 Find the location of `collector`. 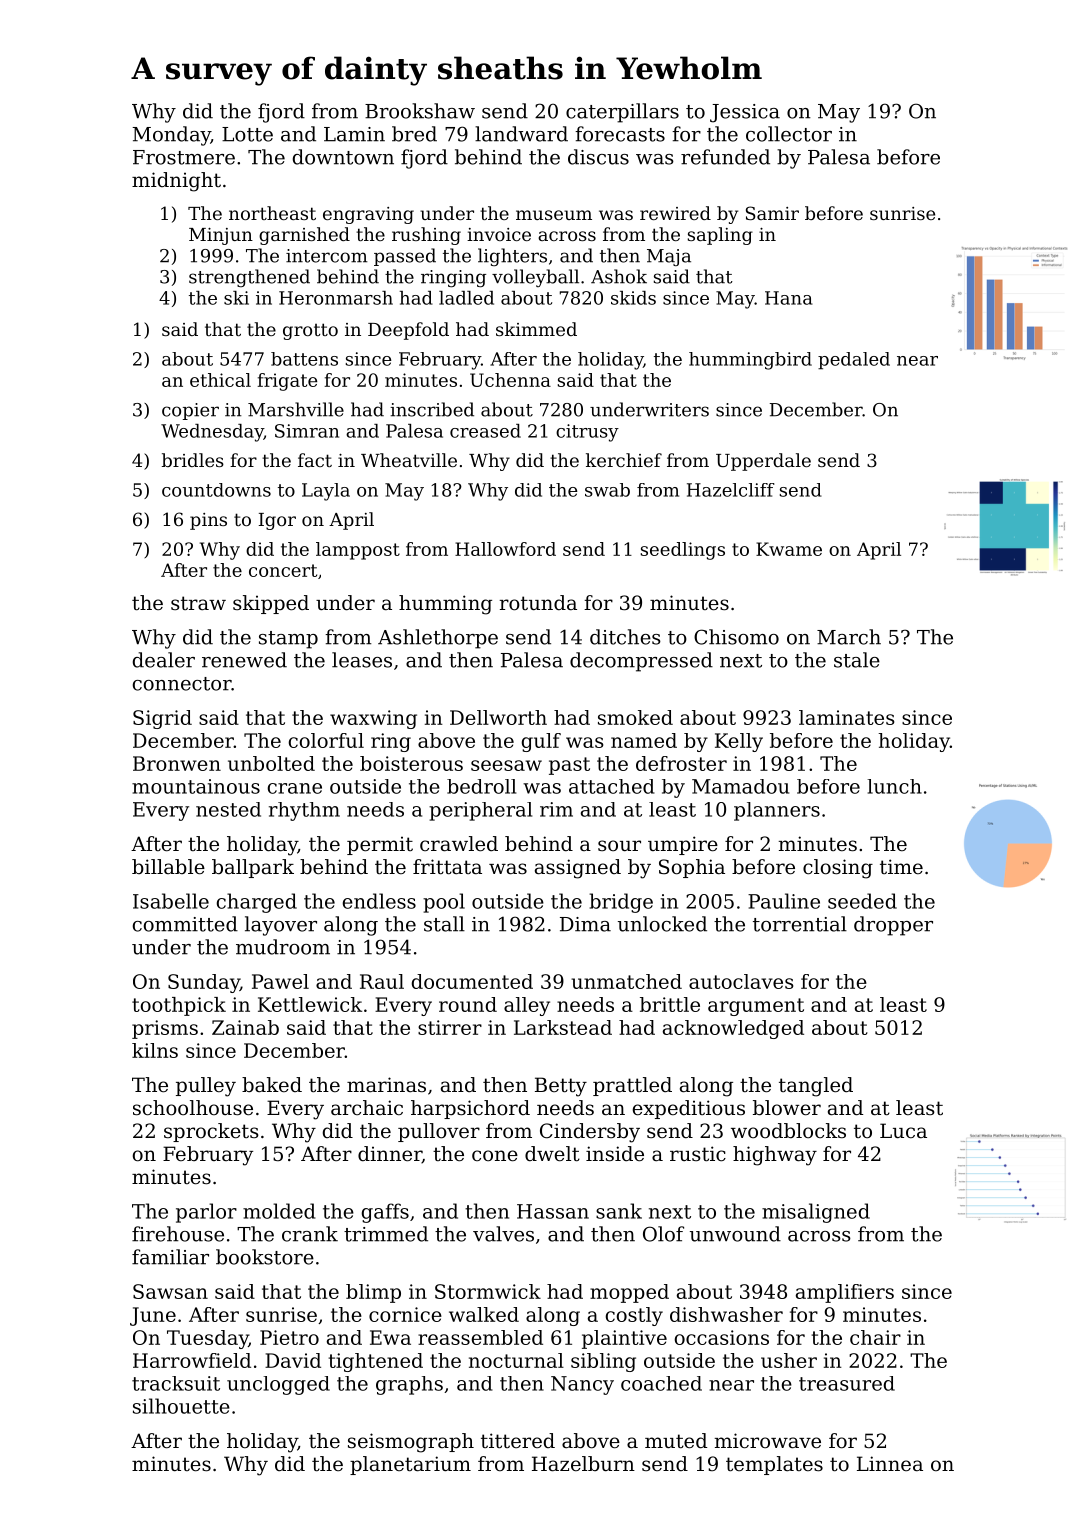

collector is located at coordinates (789, 134).
